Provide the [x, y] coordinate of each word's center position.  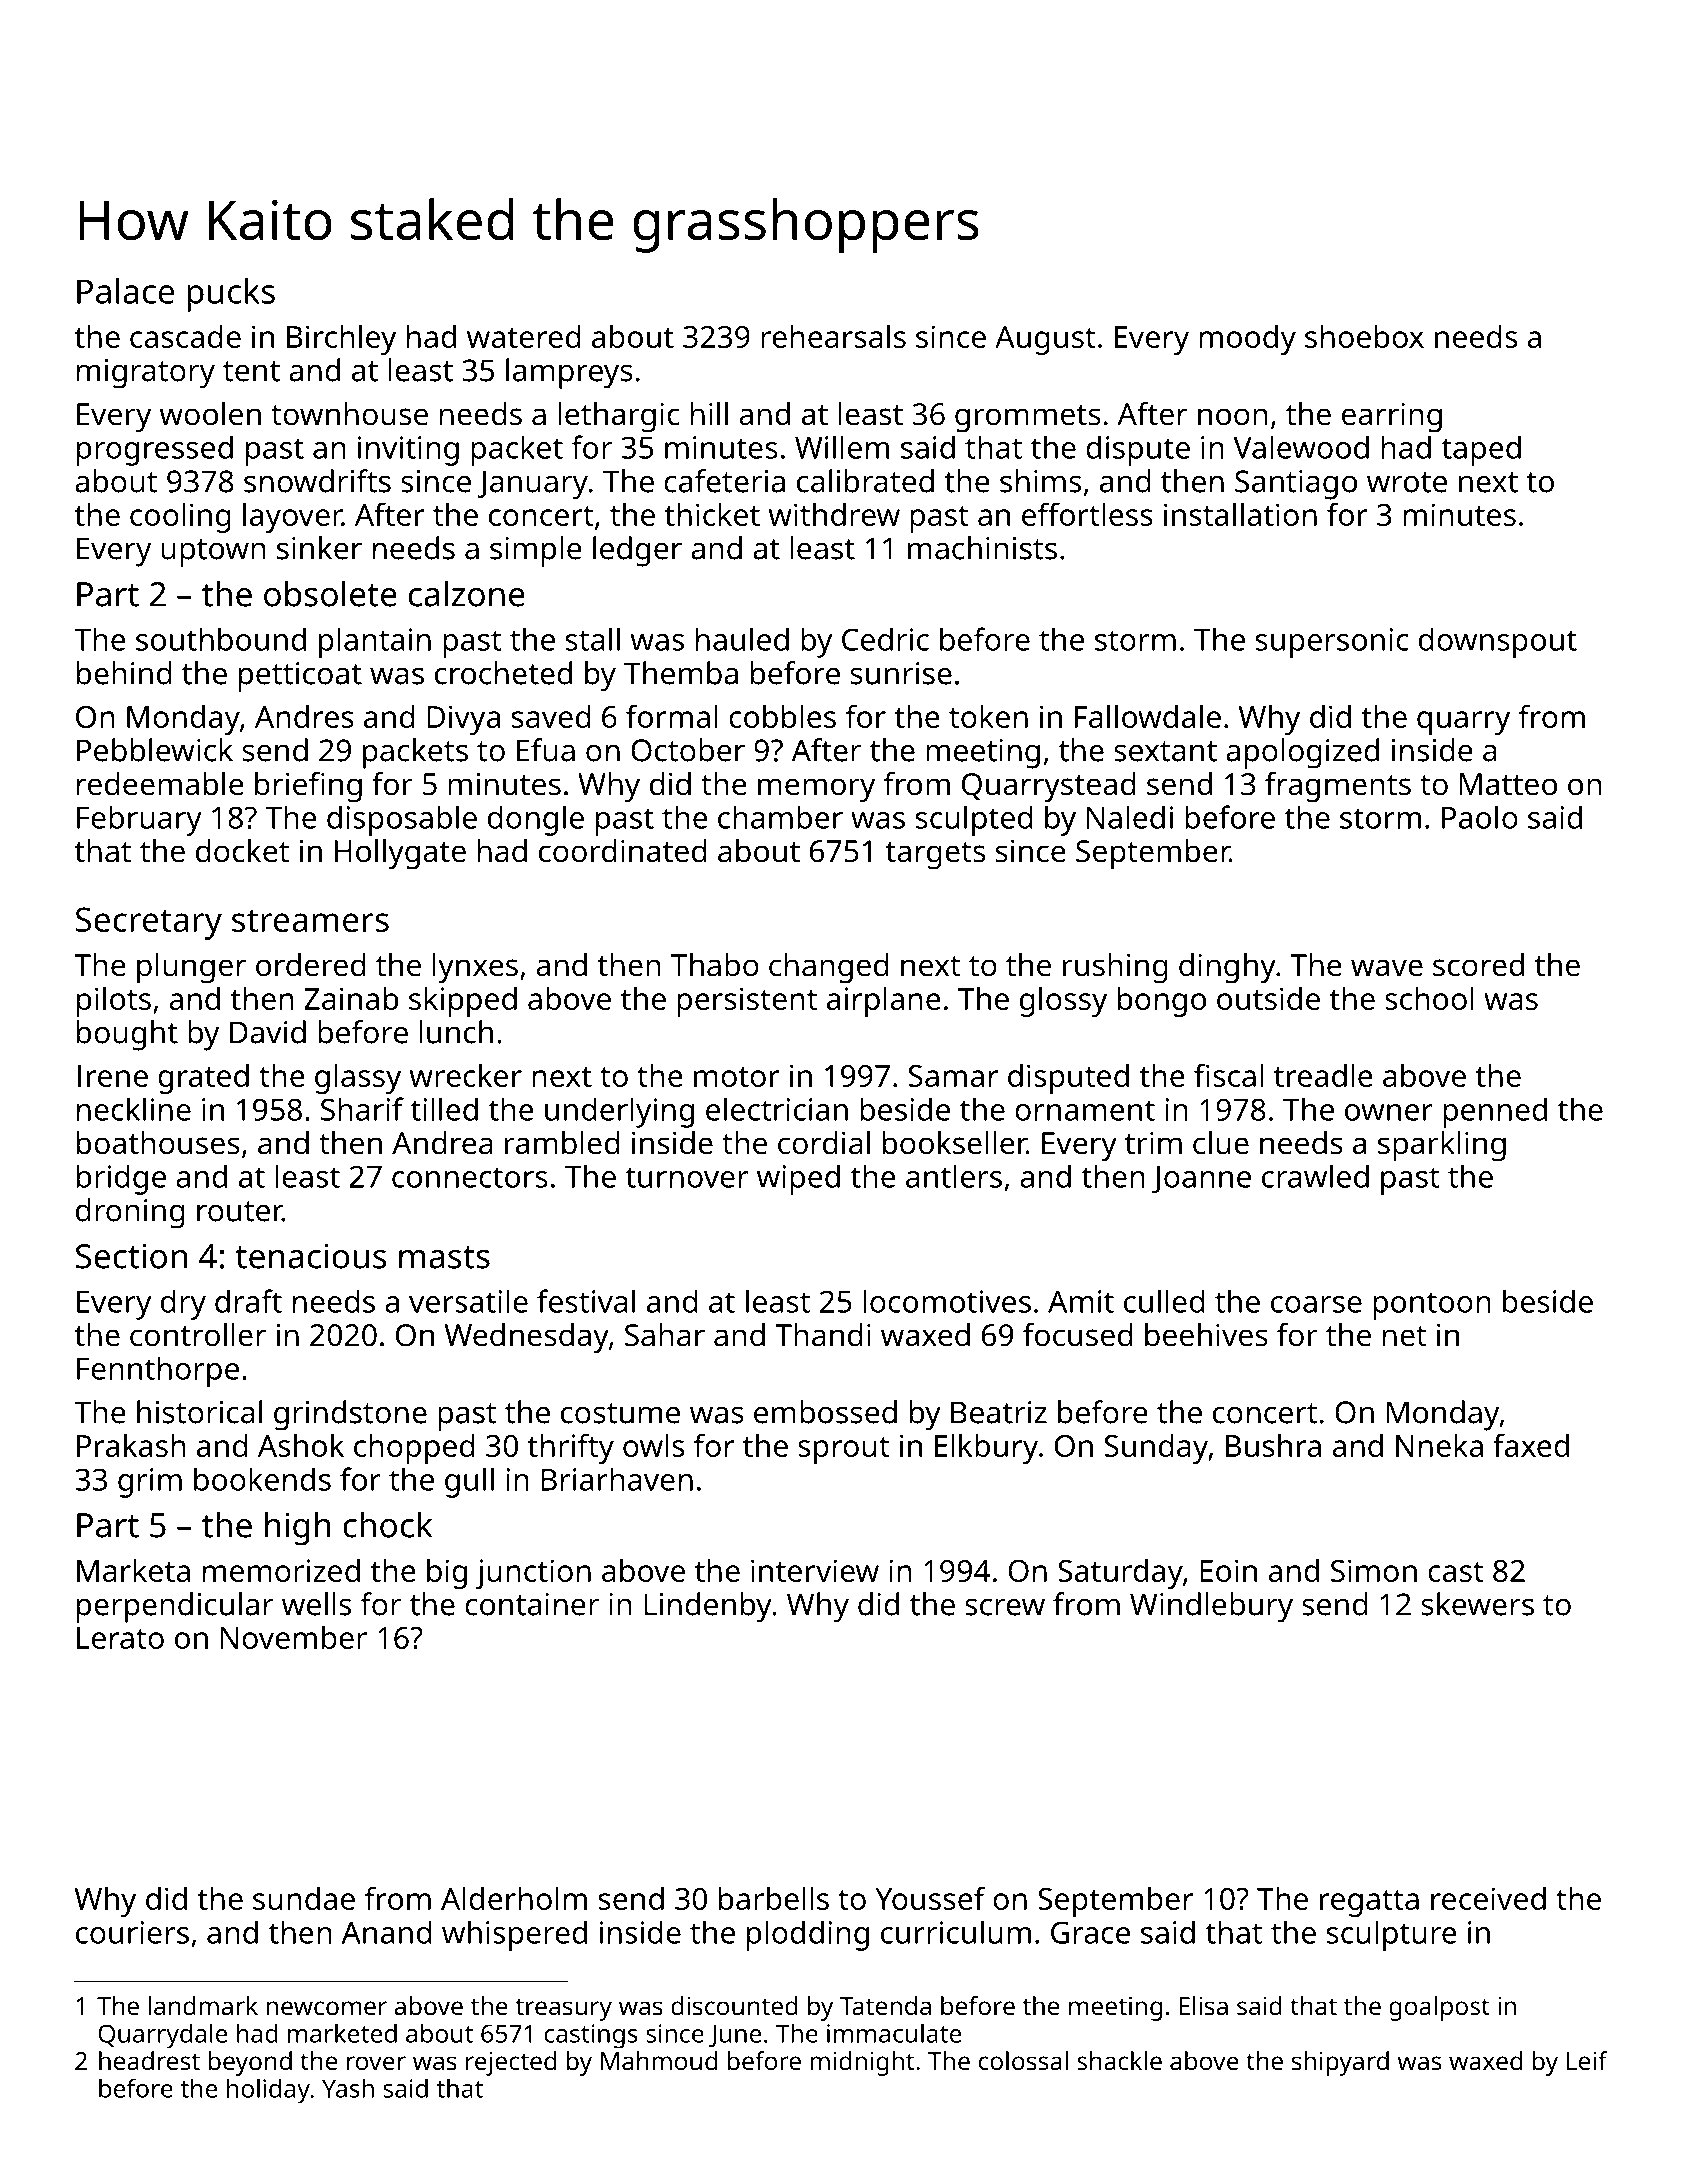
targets [935, 855]
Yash [348, 2088]
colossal [1023, 2060]
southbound [221, 639]
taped [1481, 450]
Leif [1587, 2060]
